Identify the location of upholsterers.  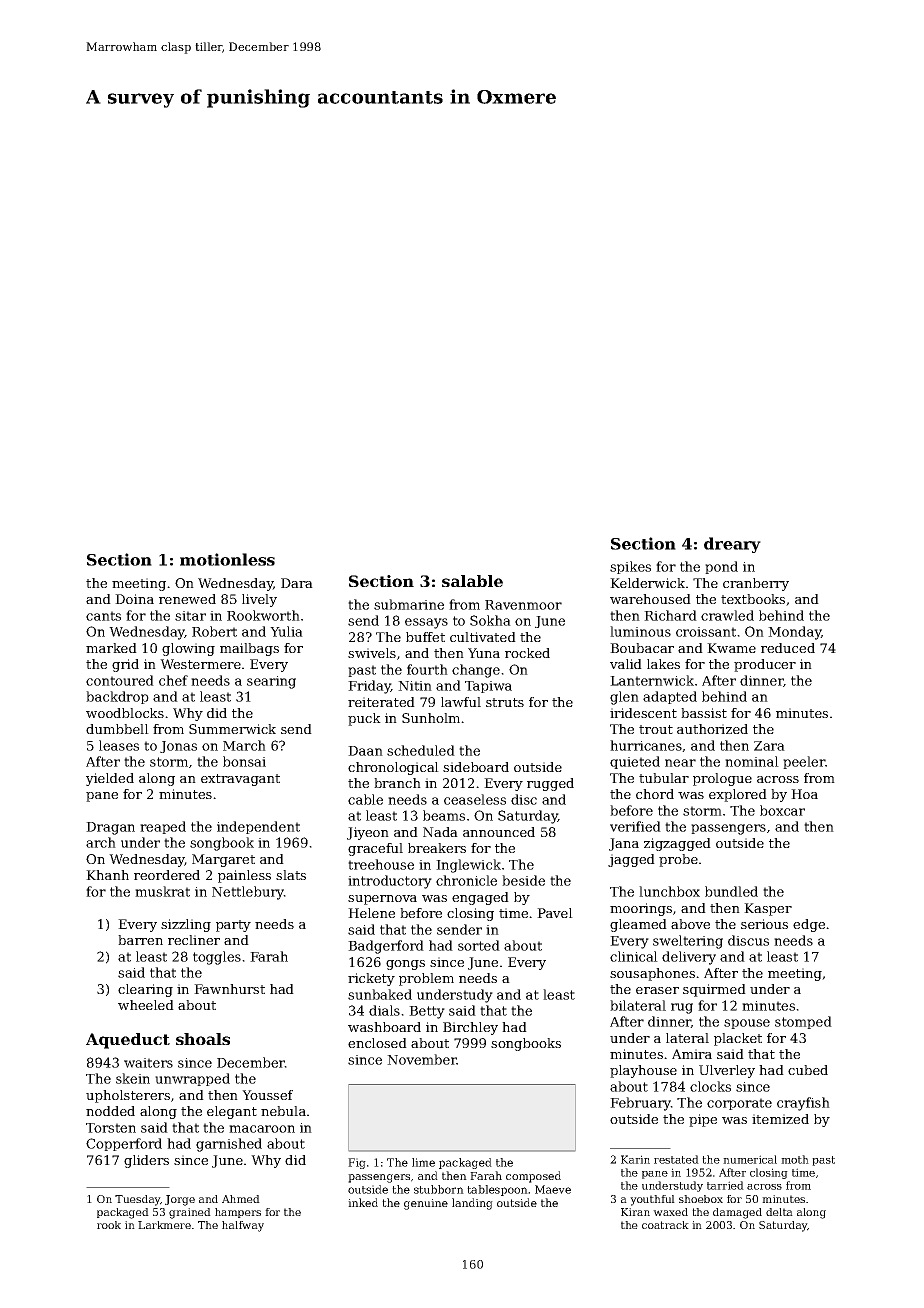
(128, 1096).
